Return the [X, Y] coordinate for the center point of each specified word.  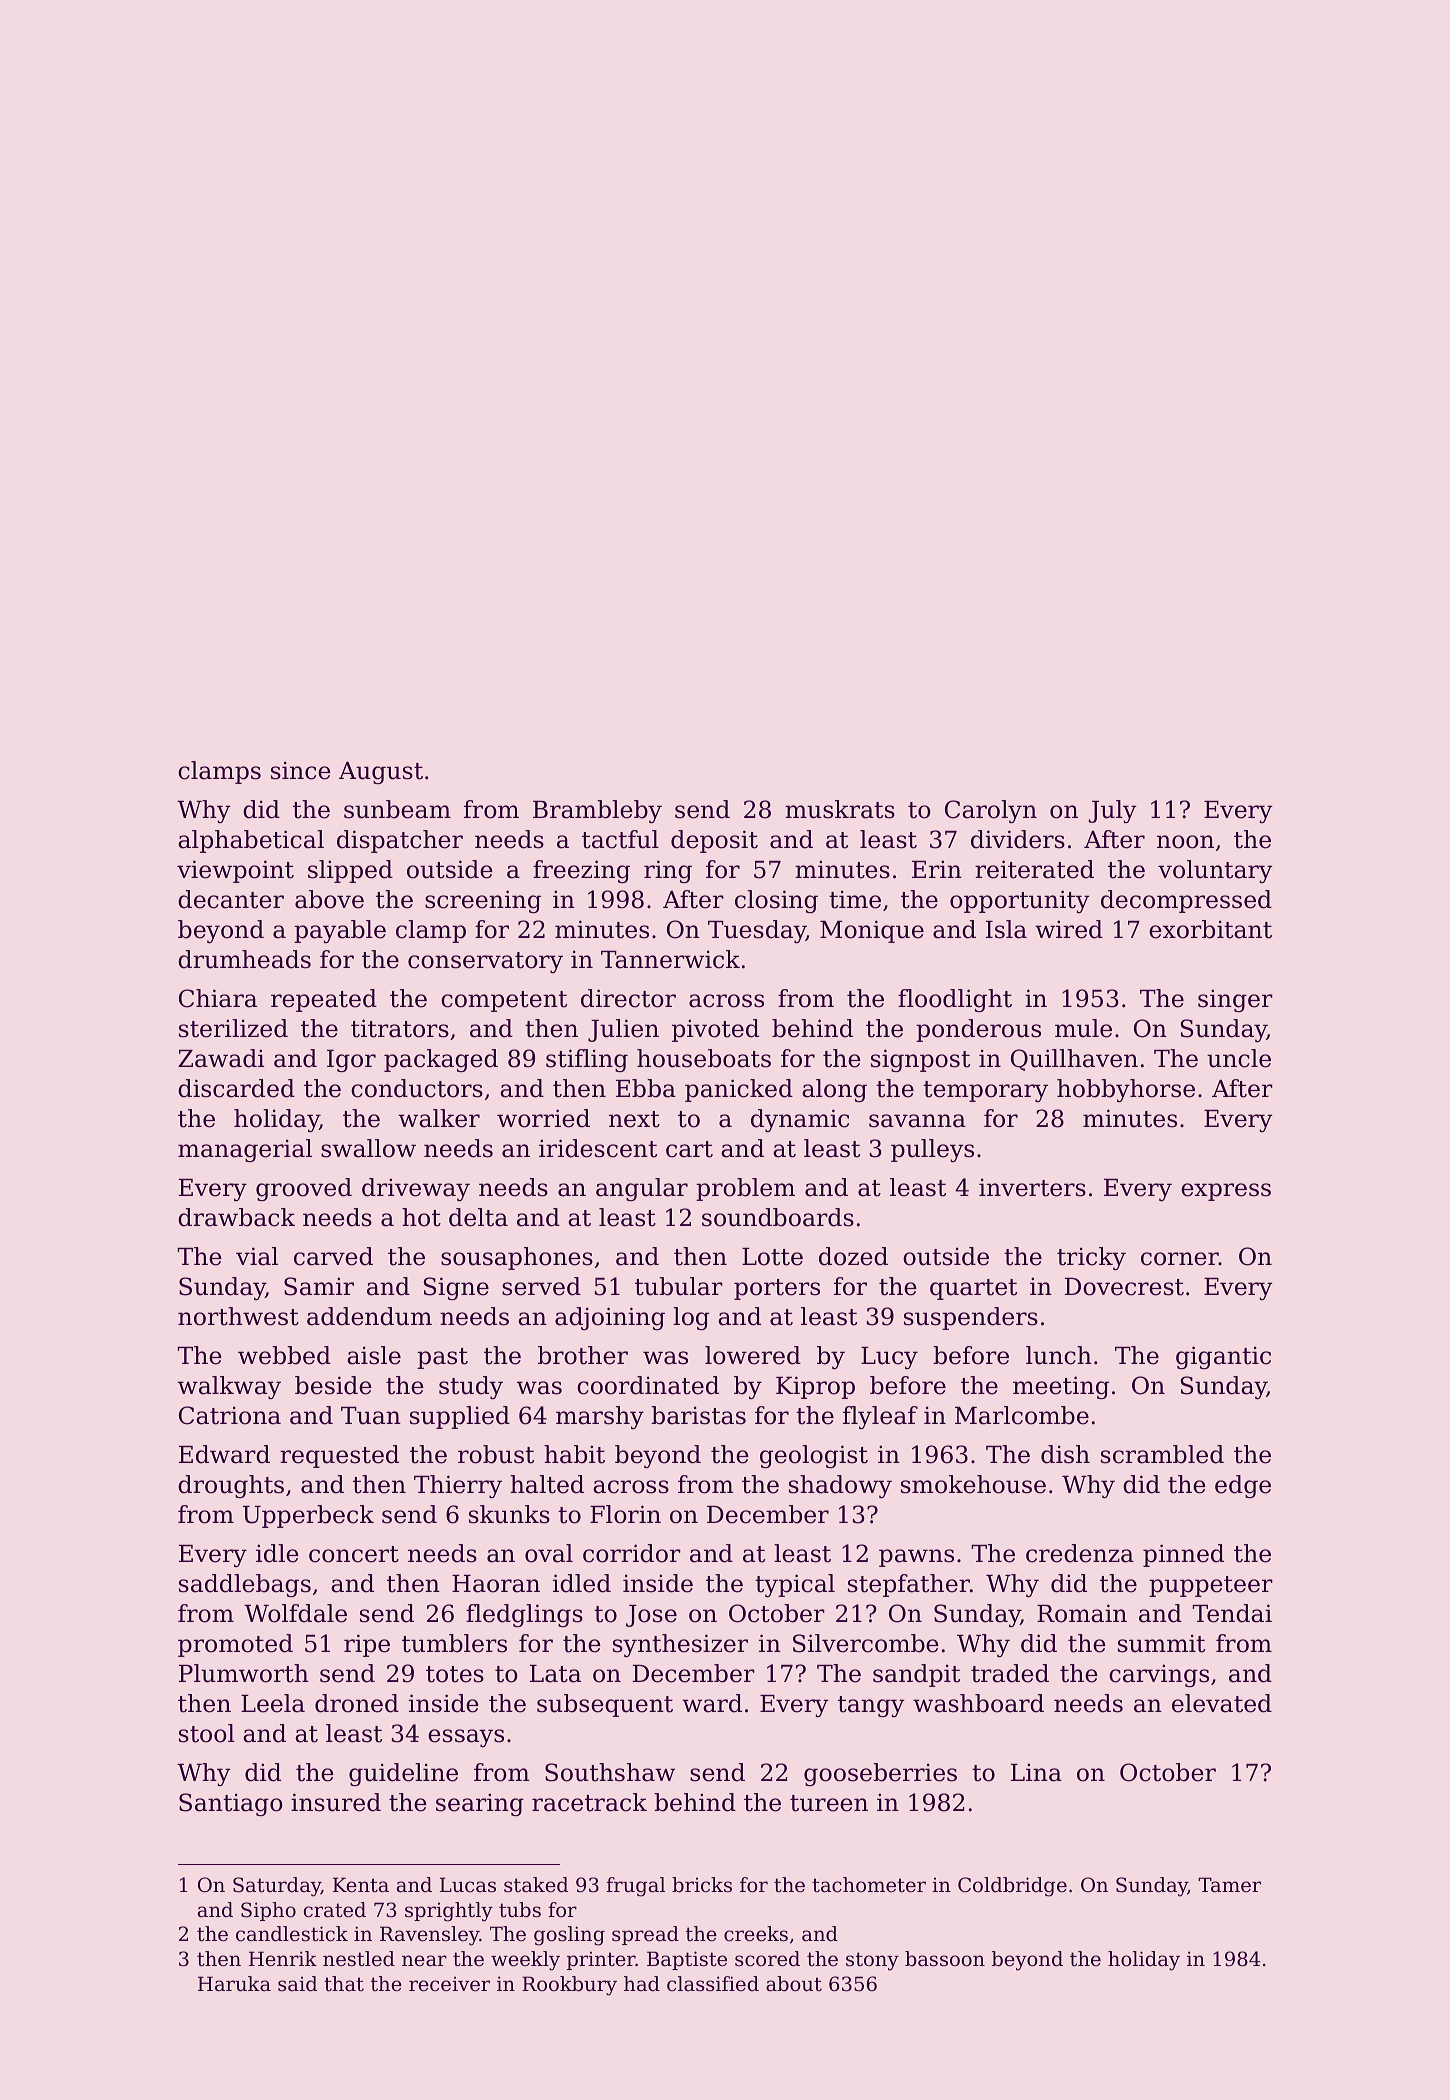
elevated [1222, 1703]
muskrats [840, 809]
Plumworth [244, 1673]
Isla [1006, 929]
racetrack [589, 1802]
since [301, 770]
